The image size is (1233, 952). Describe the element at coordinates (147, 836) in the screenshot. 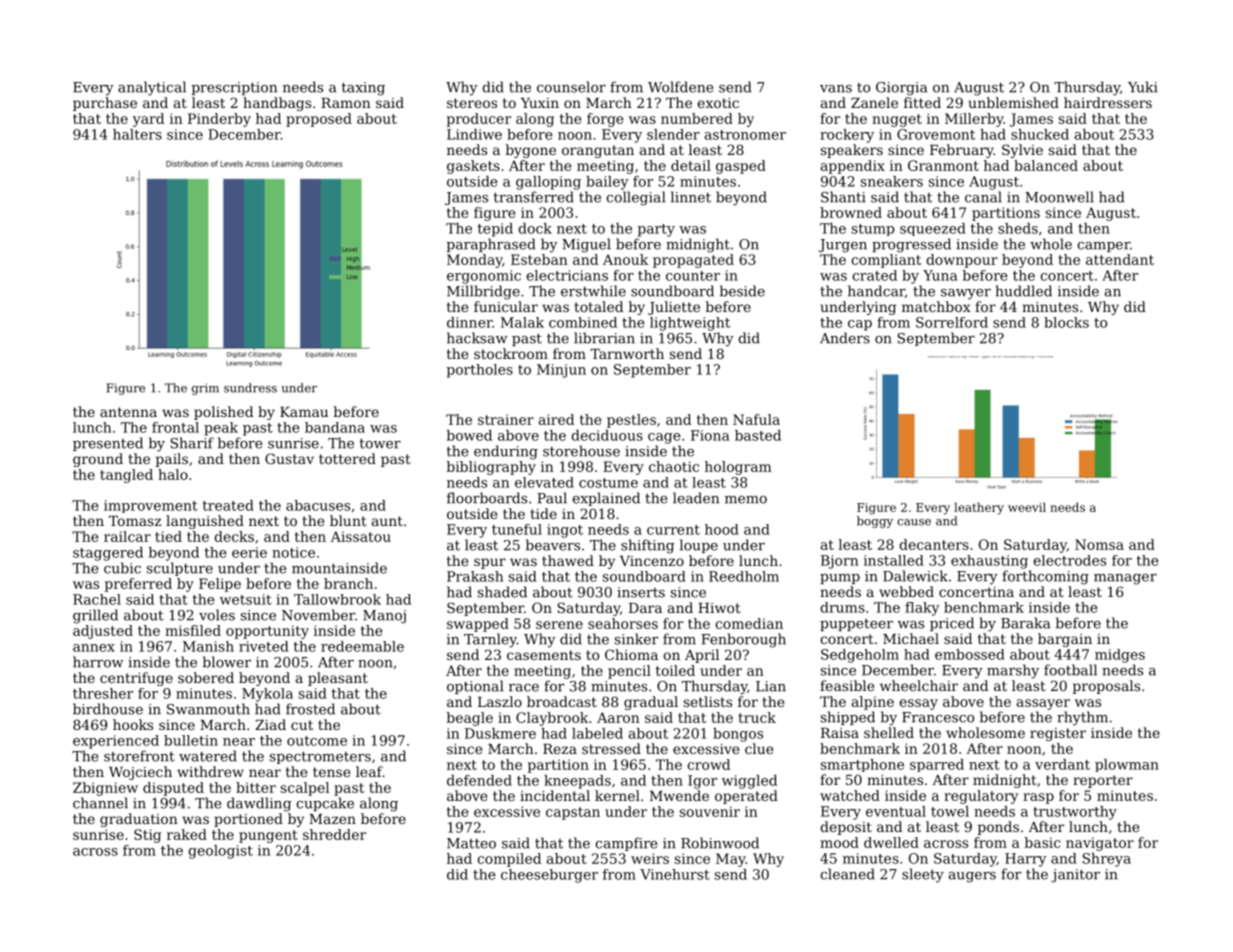

I see `Stig` at that location.
